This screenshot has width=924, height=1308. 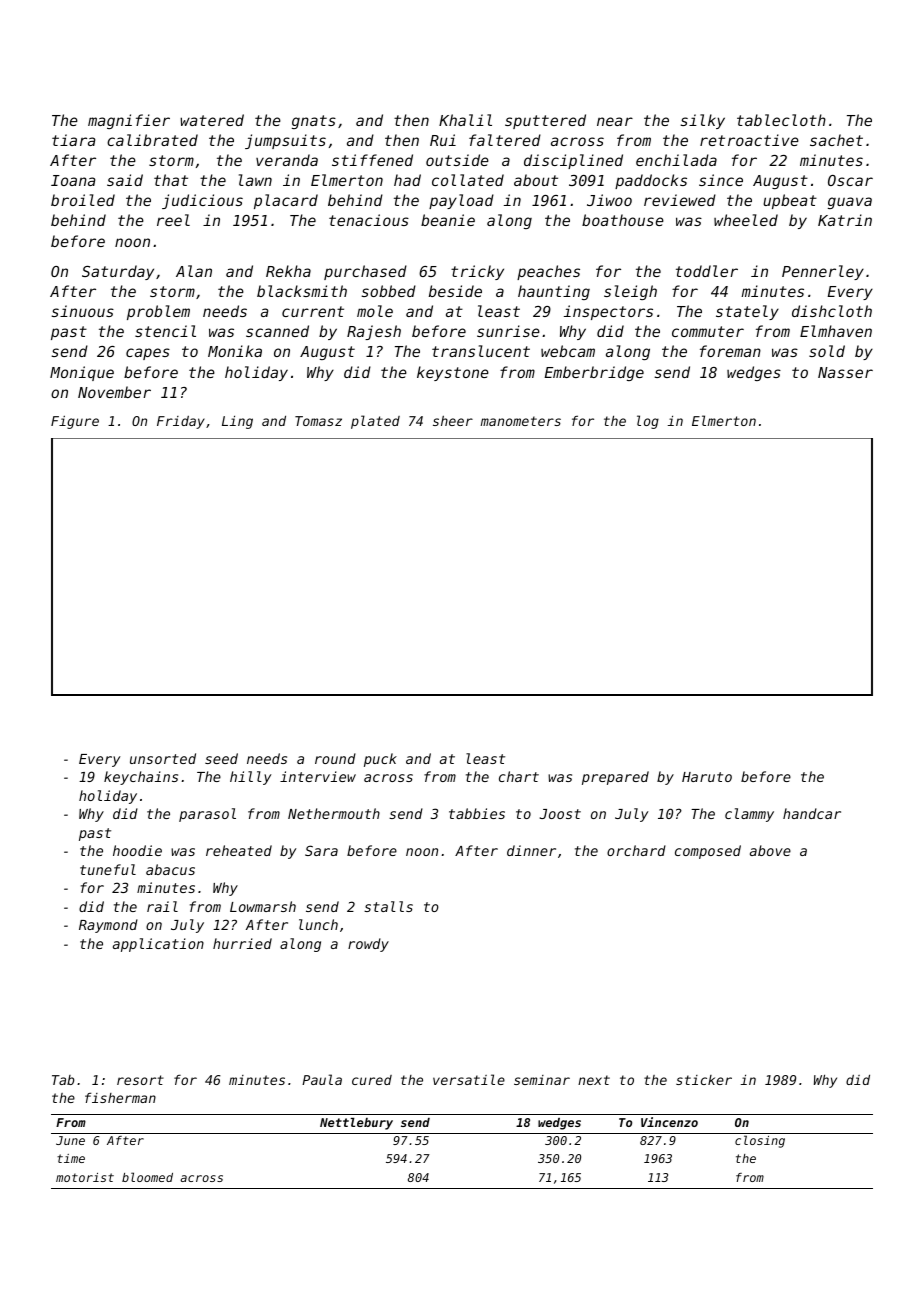 What do you see at coordinates (71, 1158) in the screenshot?
I see `time` at bounding box center [71, 1158].
